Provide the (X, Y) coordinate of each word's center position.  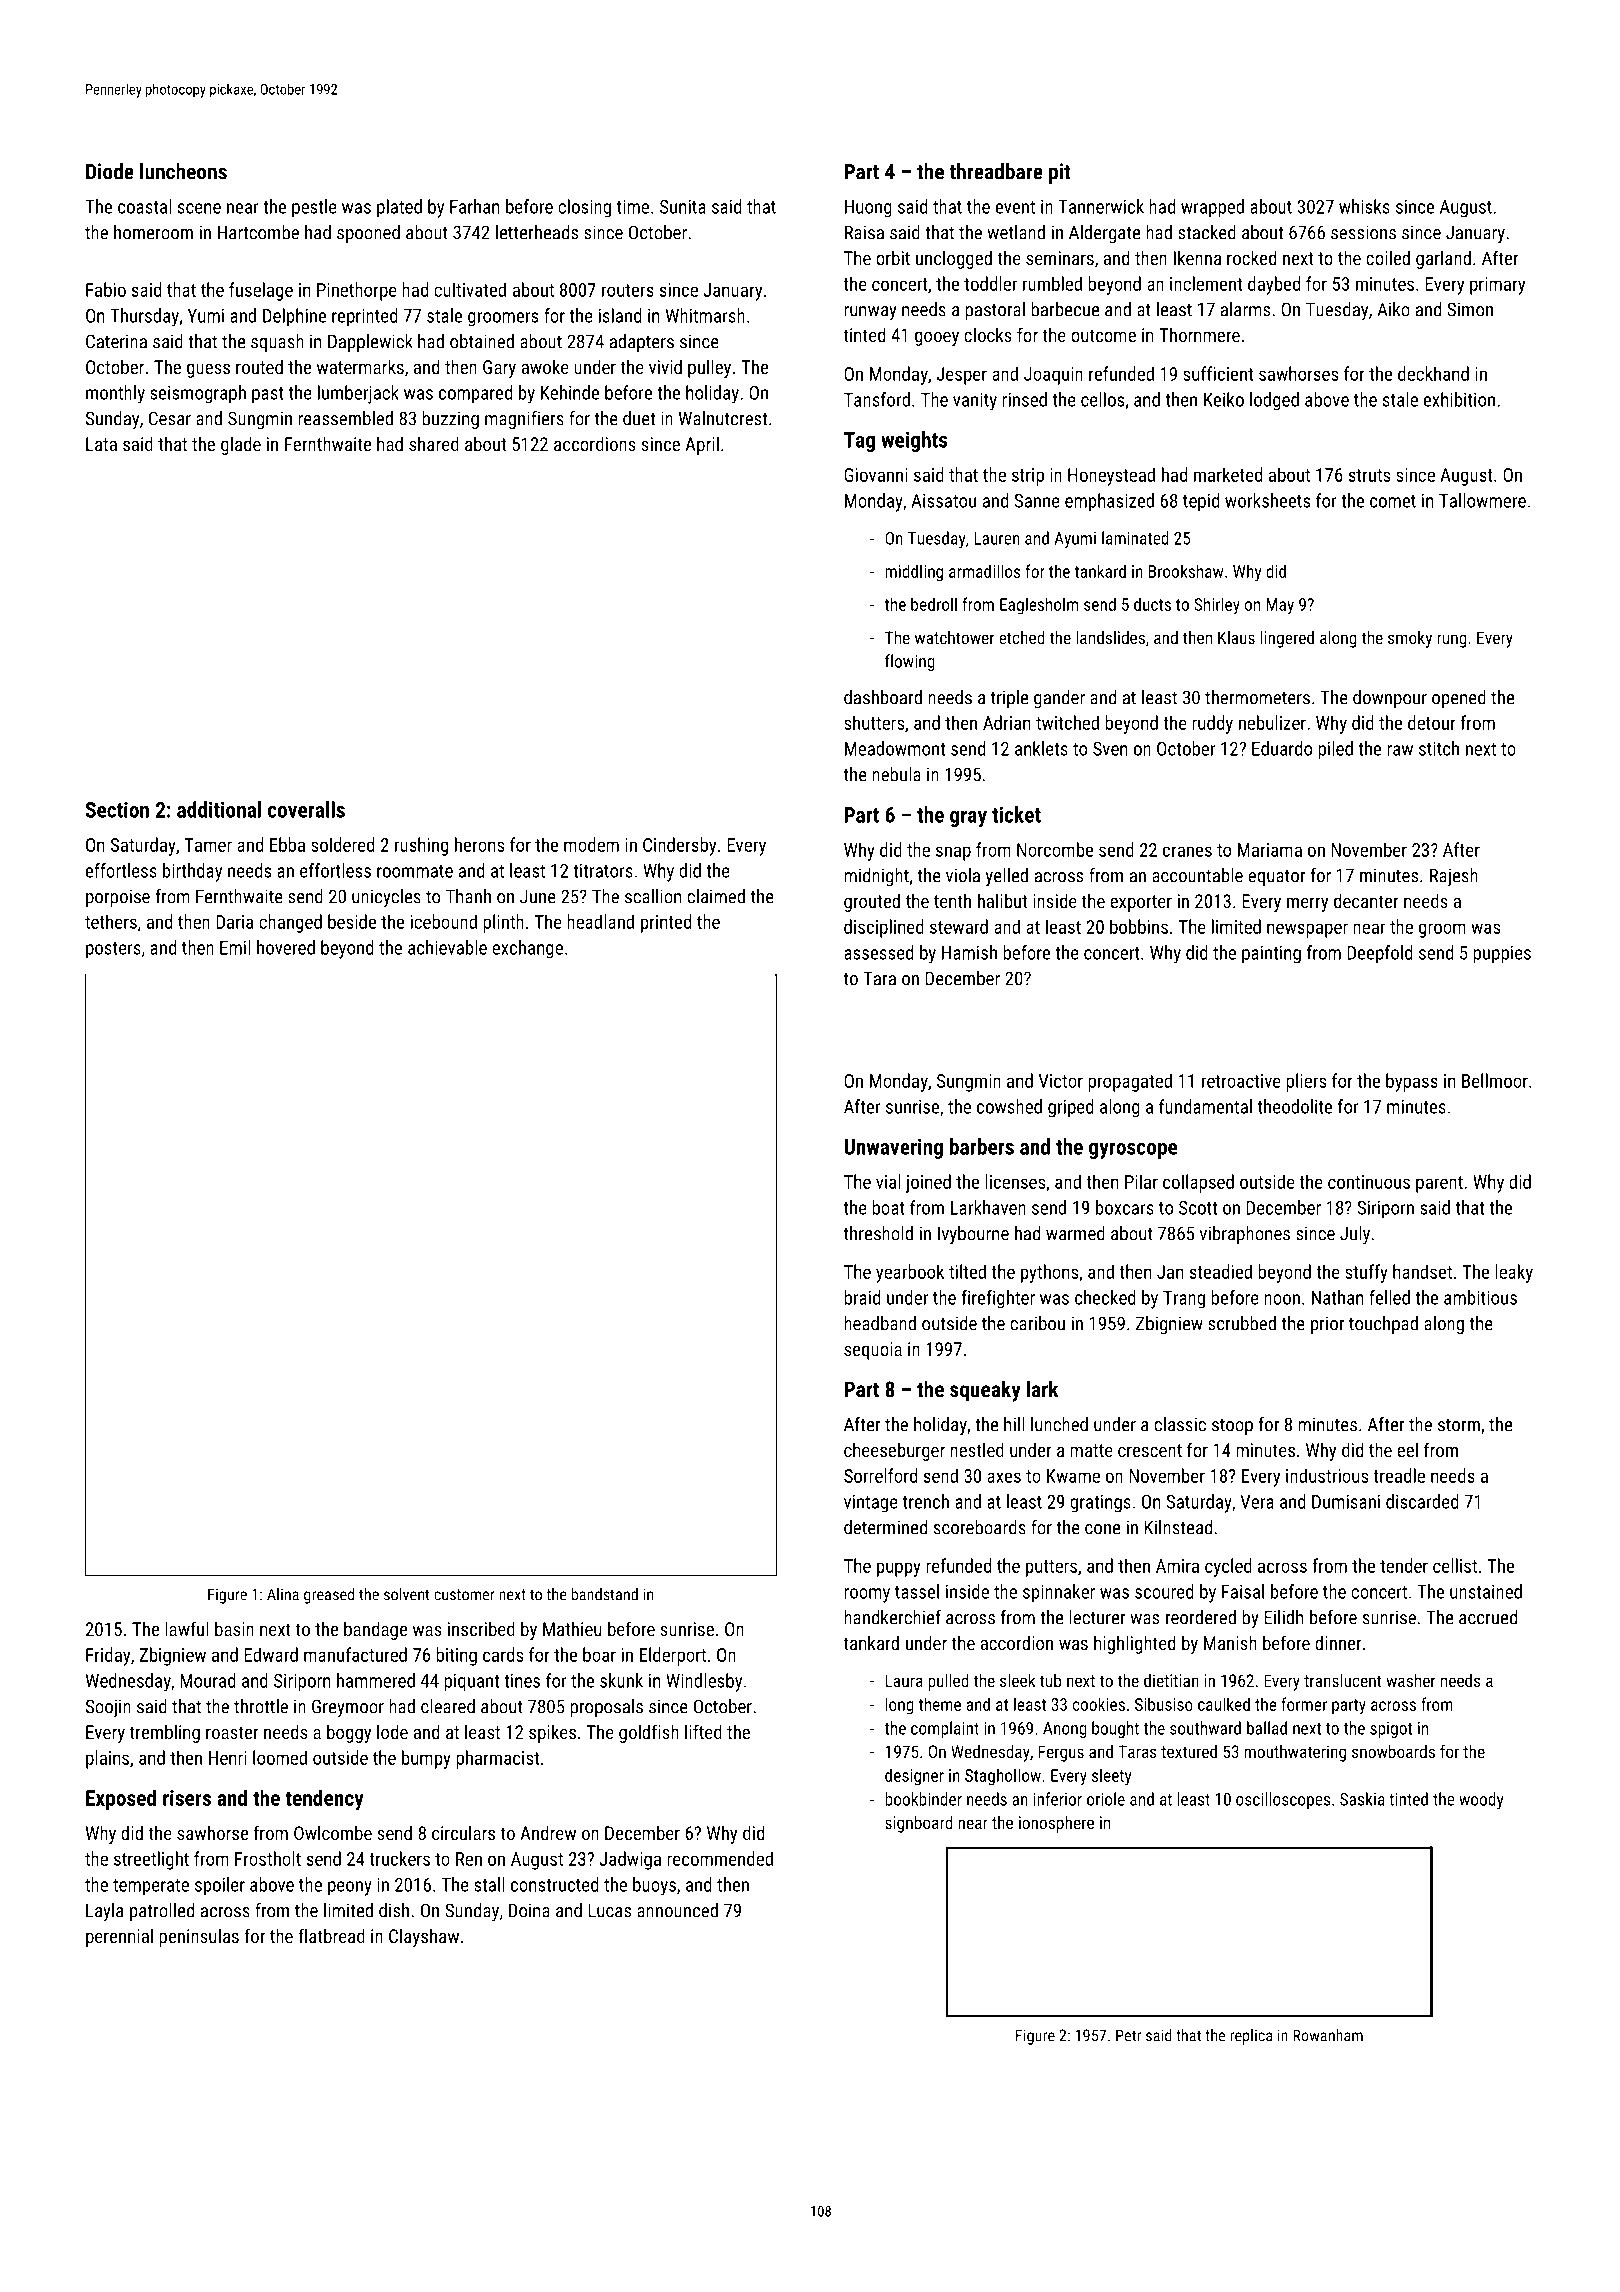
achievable (447, 947)
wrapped (1212, 208)
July (1355, 1235)
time (633, 207)
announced (677, 1910)
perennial (119, 1937)
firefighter (998, 1299)
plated (399, 208)
